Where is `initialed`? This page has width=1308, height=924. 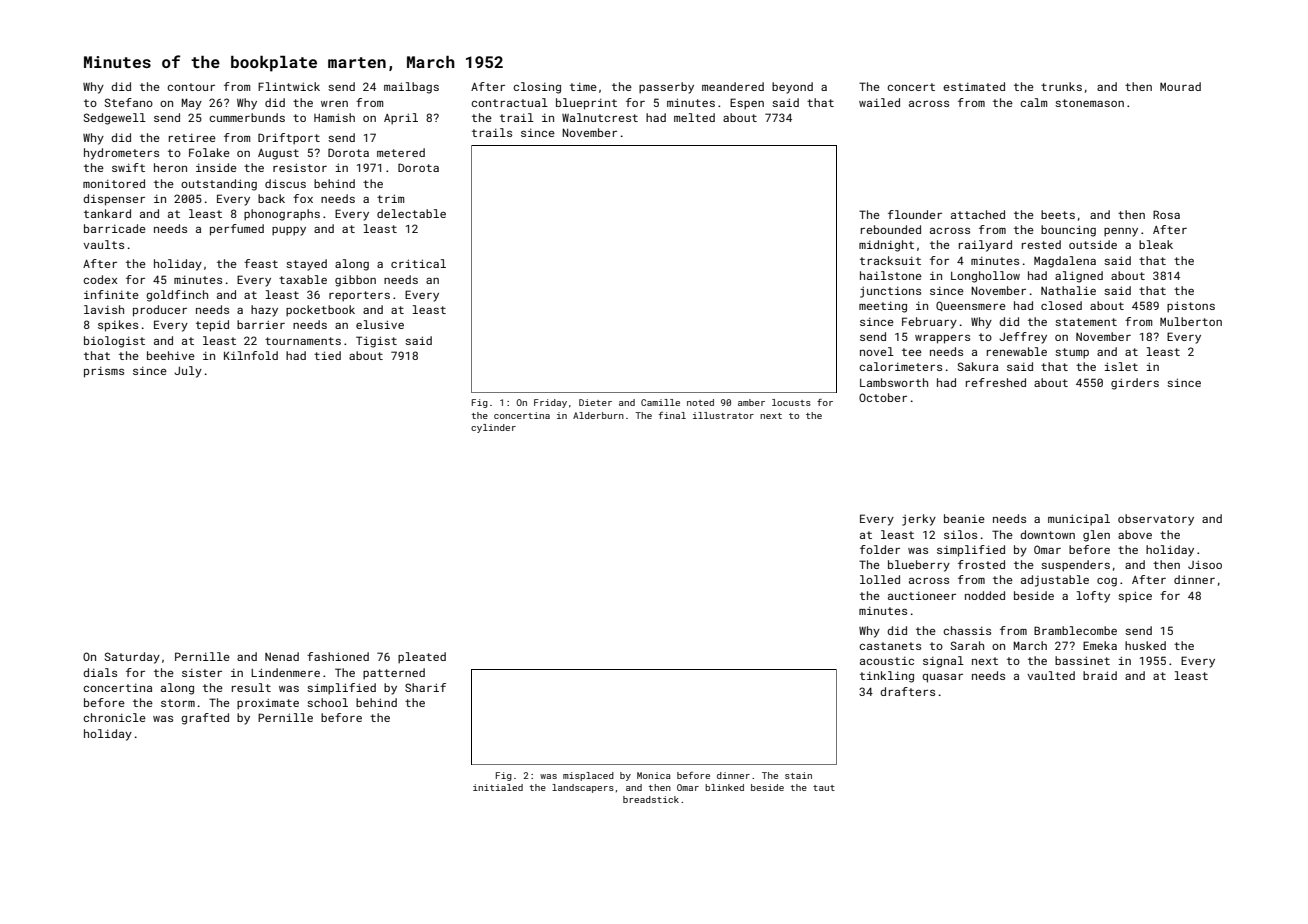
initialed is located at coordinates (498, 787).
